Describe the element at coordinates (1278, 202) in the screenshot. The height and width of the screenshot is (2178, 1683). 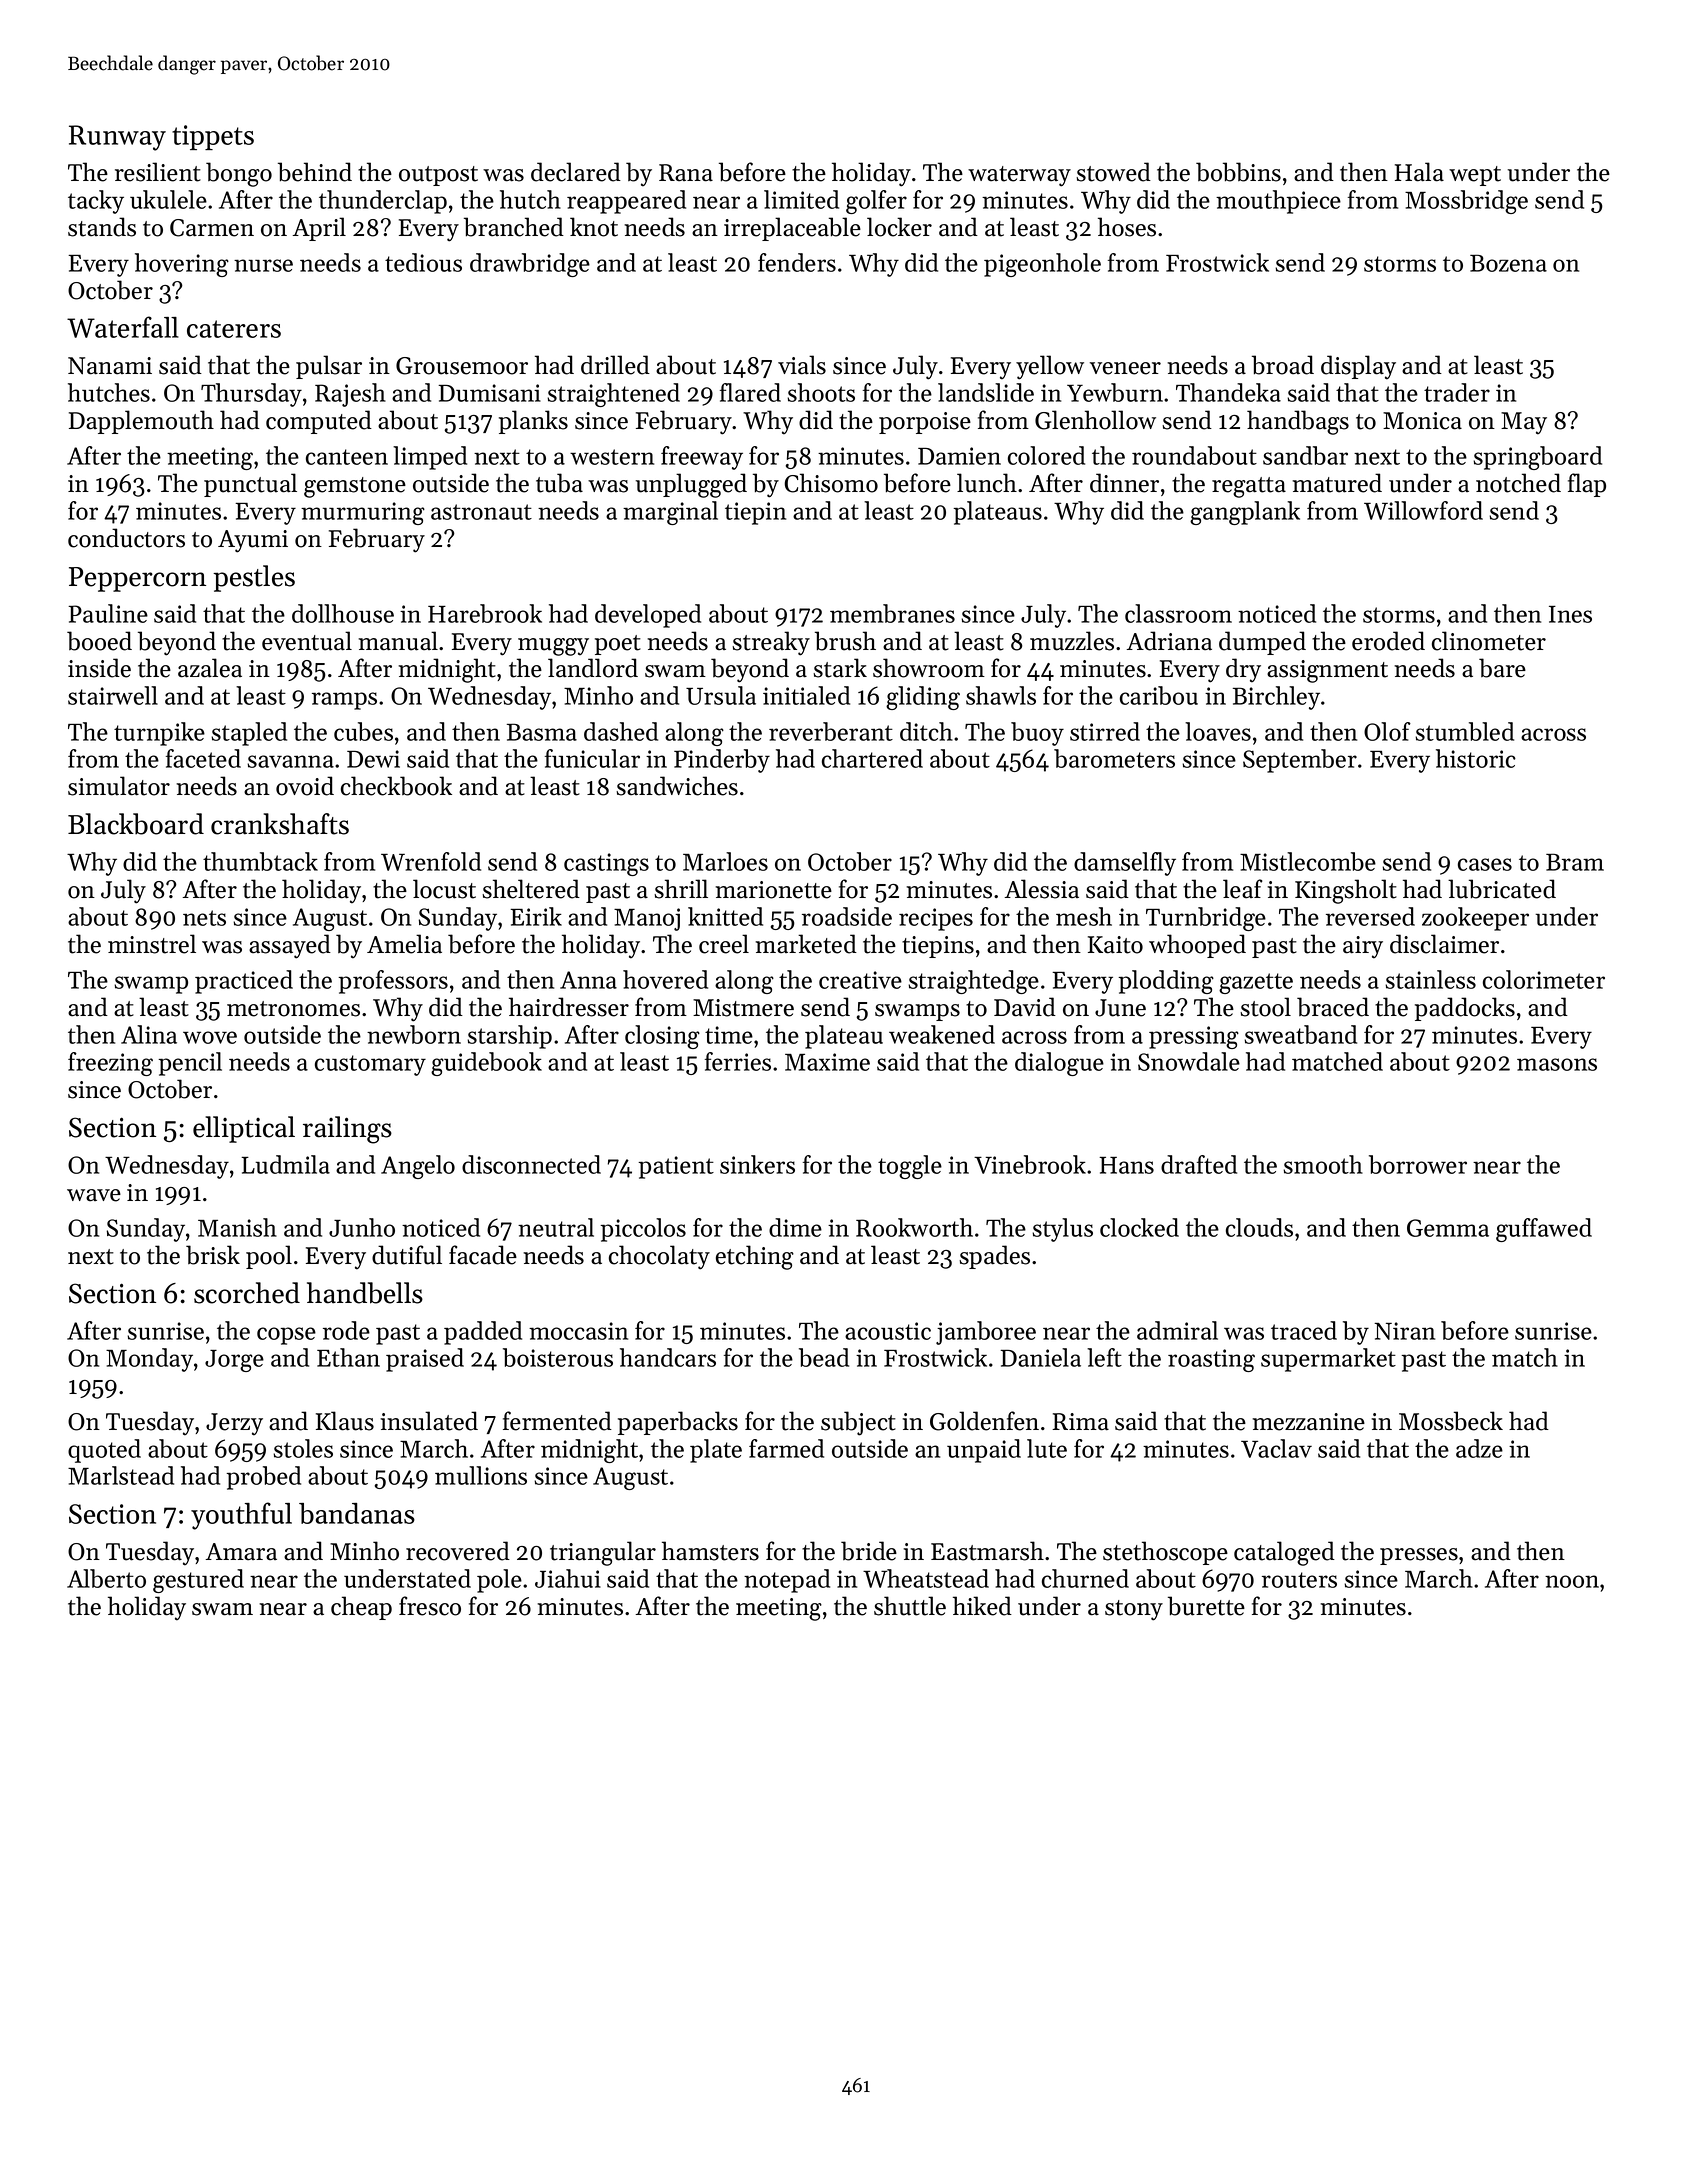
I see `mouthpiece` at that location.
